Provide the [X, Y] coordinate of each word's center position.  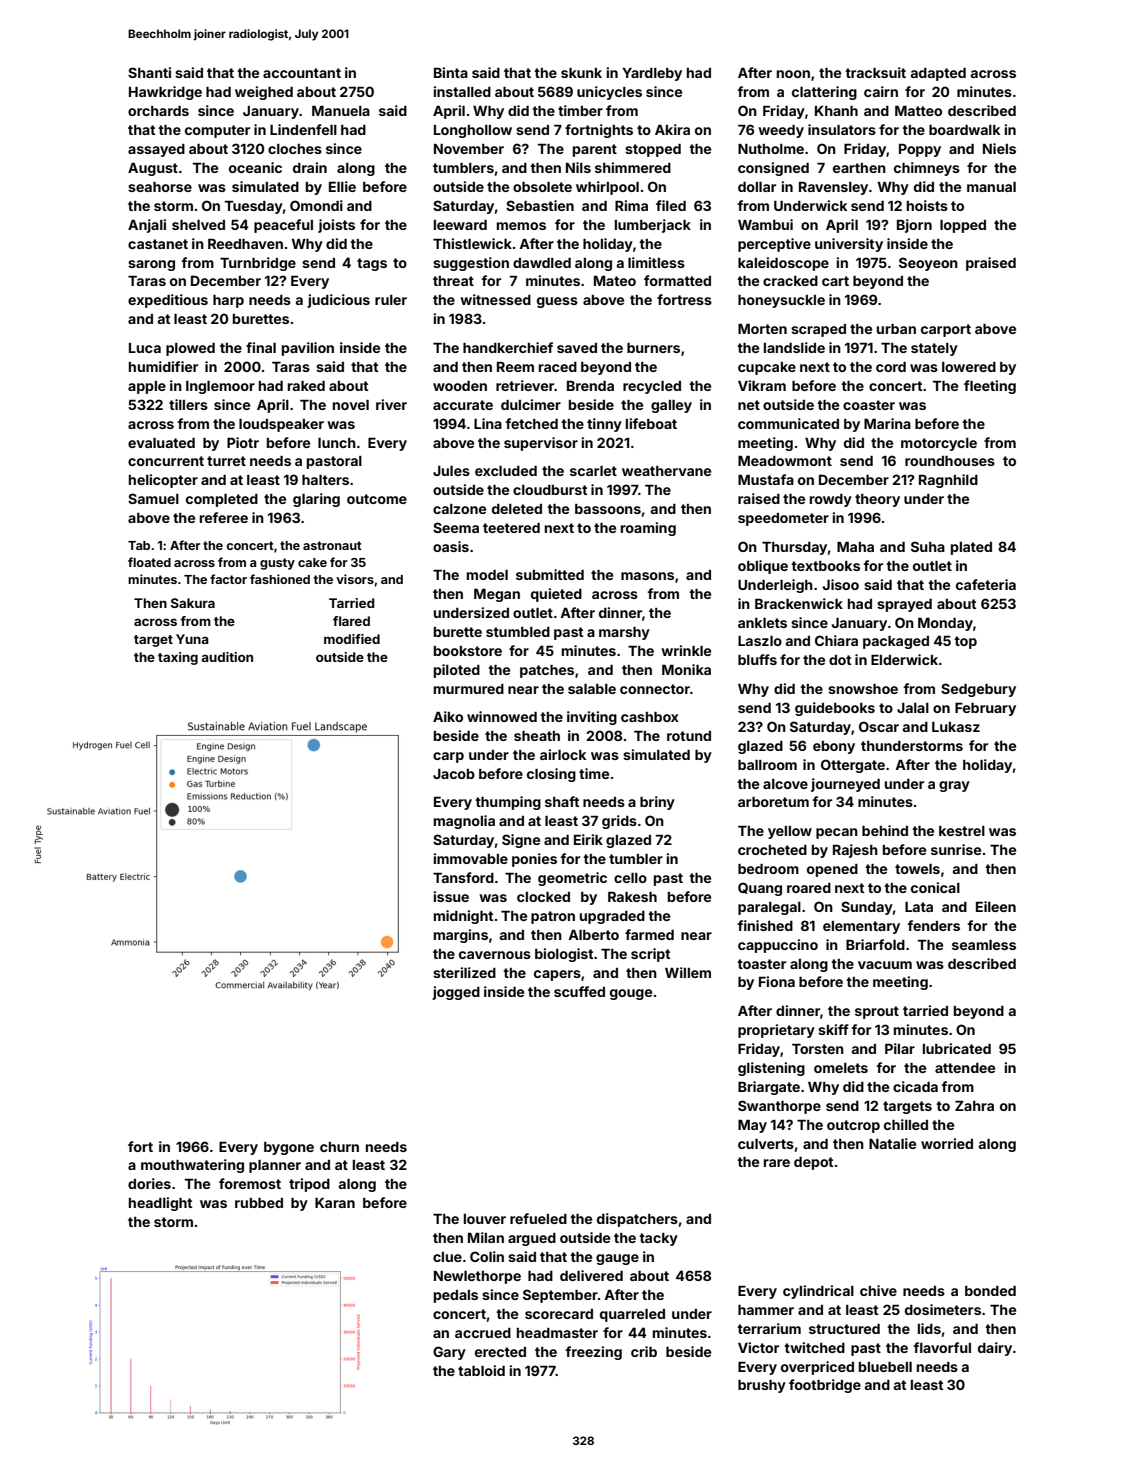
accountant [302, 73]
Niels [999, 148]
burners [653, 348]
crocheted [772, 850]
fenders [933, 925]
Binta [451, 72]
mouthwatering [192, 1166]
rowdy [831, 500]
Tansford [463, 877]
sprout [877, 1012]
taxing [178, 658]
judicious [338, 301]
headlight [160, 1204]
